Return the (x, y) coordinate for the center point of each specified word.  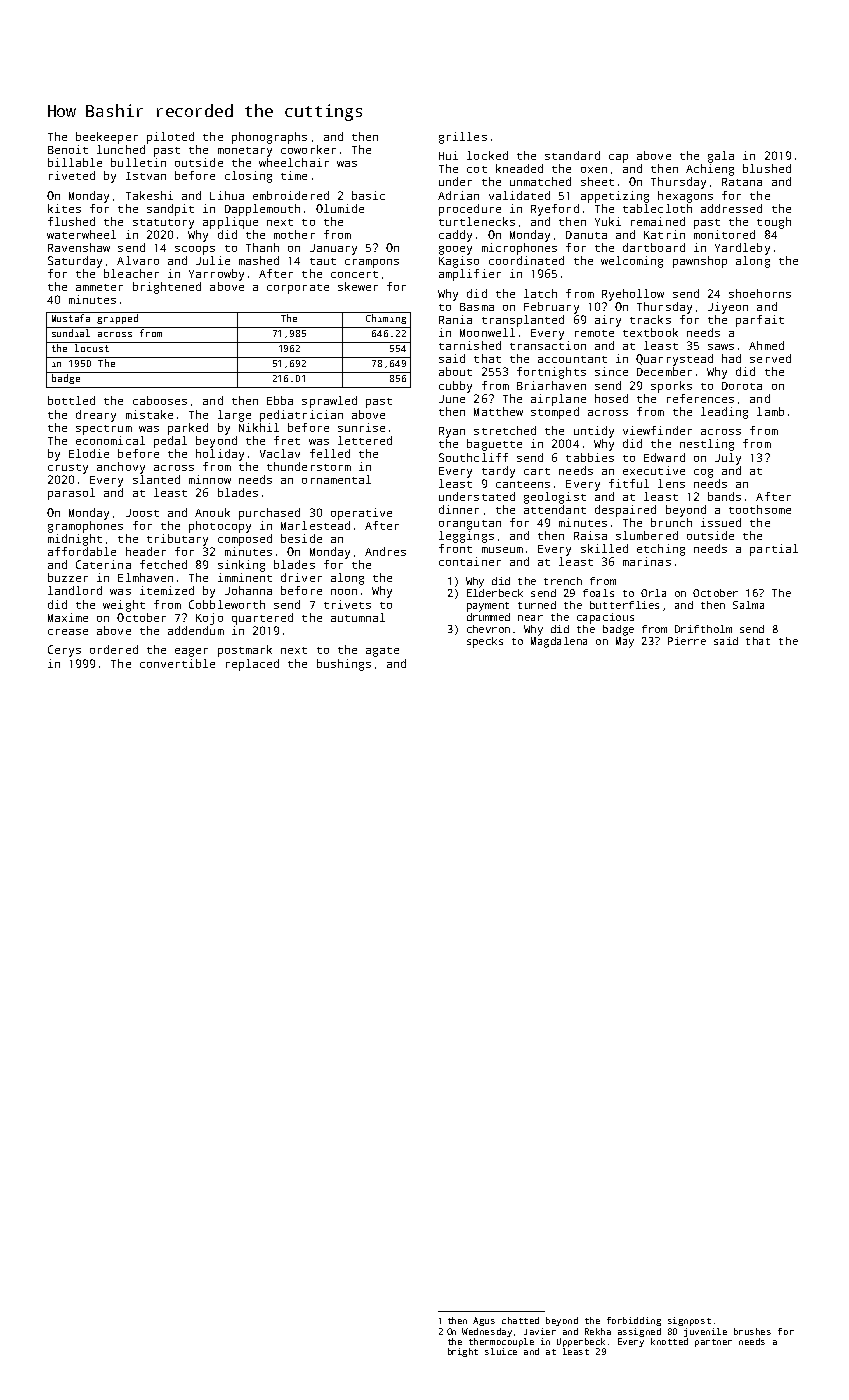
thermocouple (501, 1342)
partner (713, 1343)
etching (661, 550)
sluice (501, 1351)
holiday (220, 455)
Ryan (452, 432)
